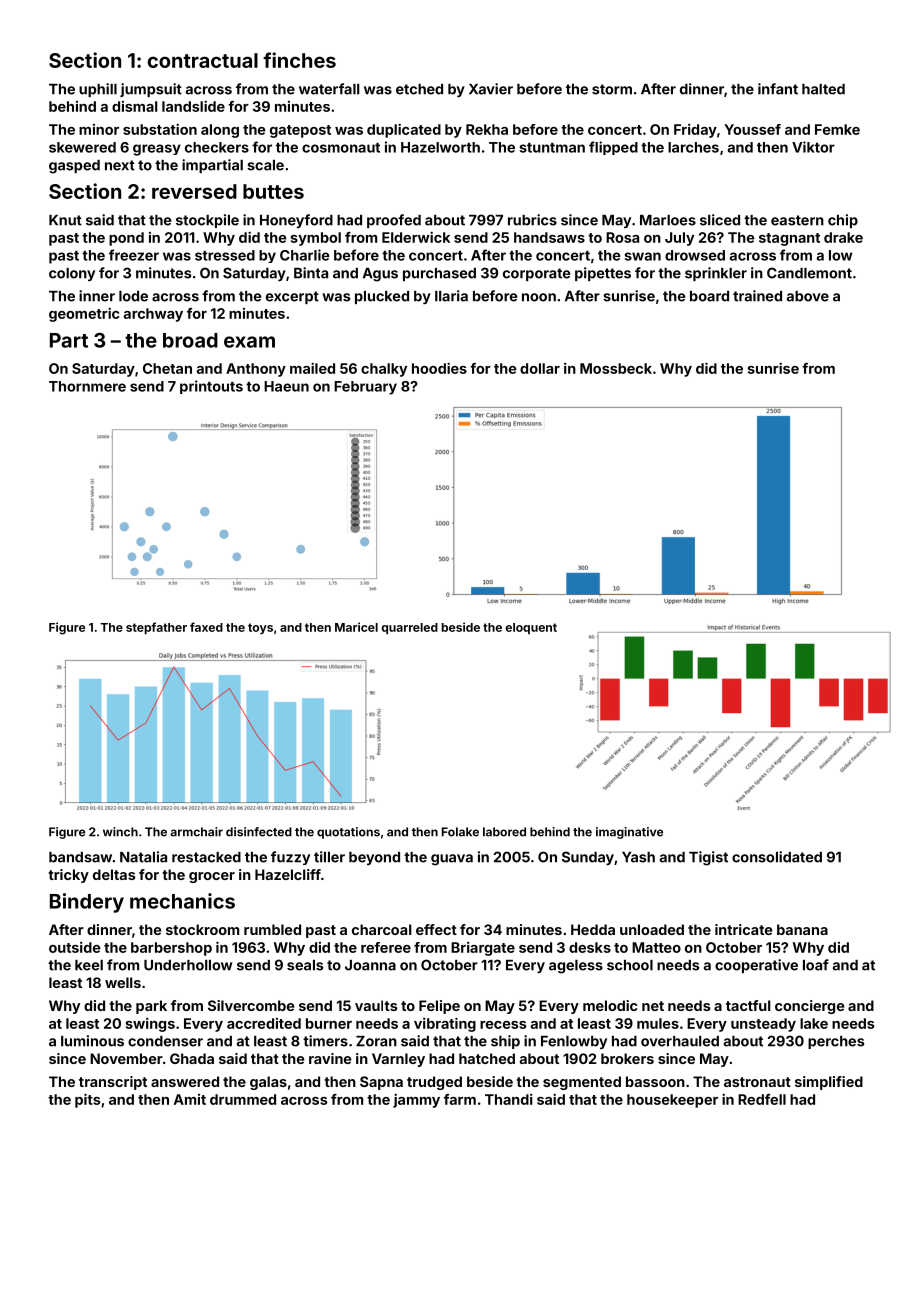 This page has width=924, height=1308. I want to click on eloquent, so click(531, 628).
